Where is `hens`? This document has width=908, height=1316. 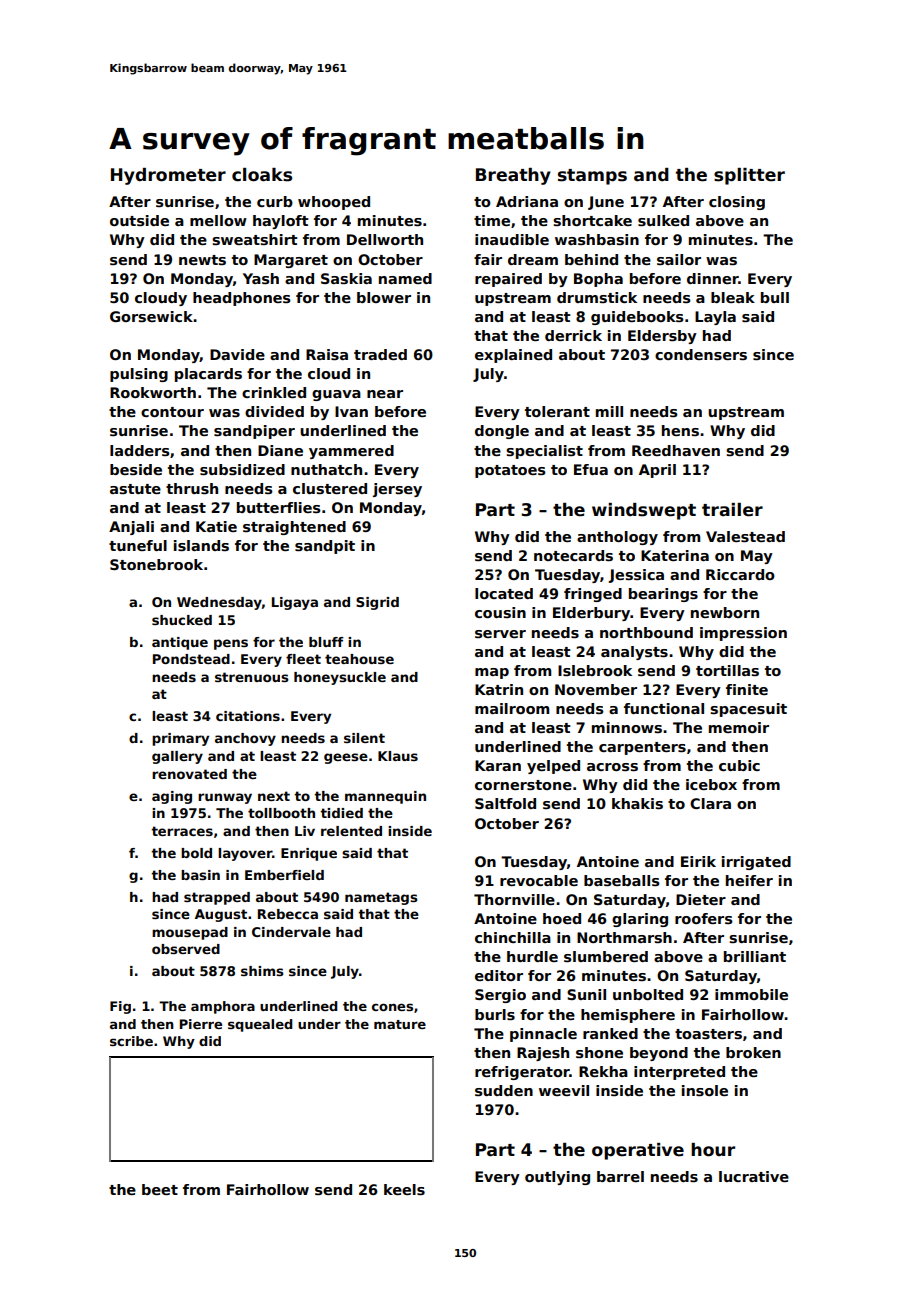
hens is located at coordinates (680, 430).
